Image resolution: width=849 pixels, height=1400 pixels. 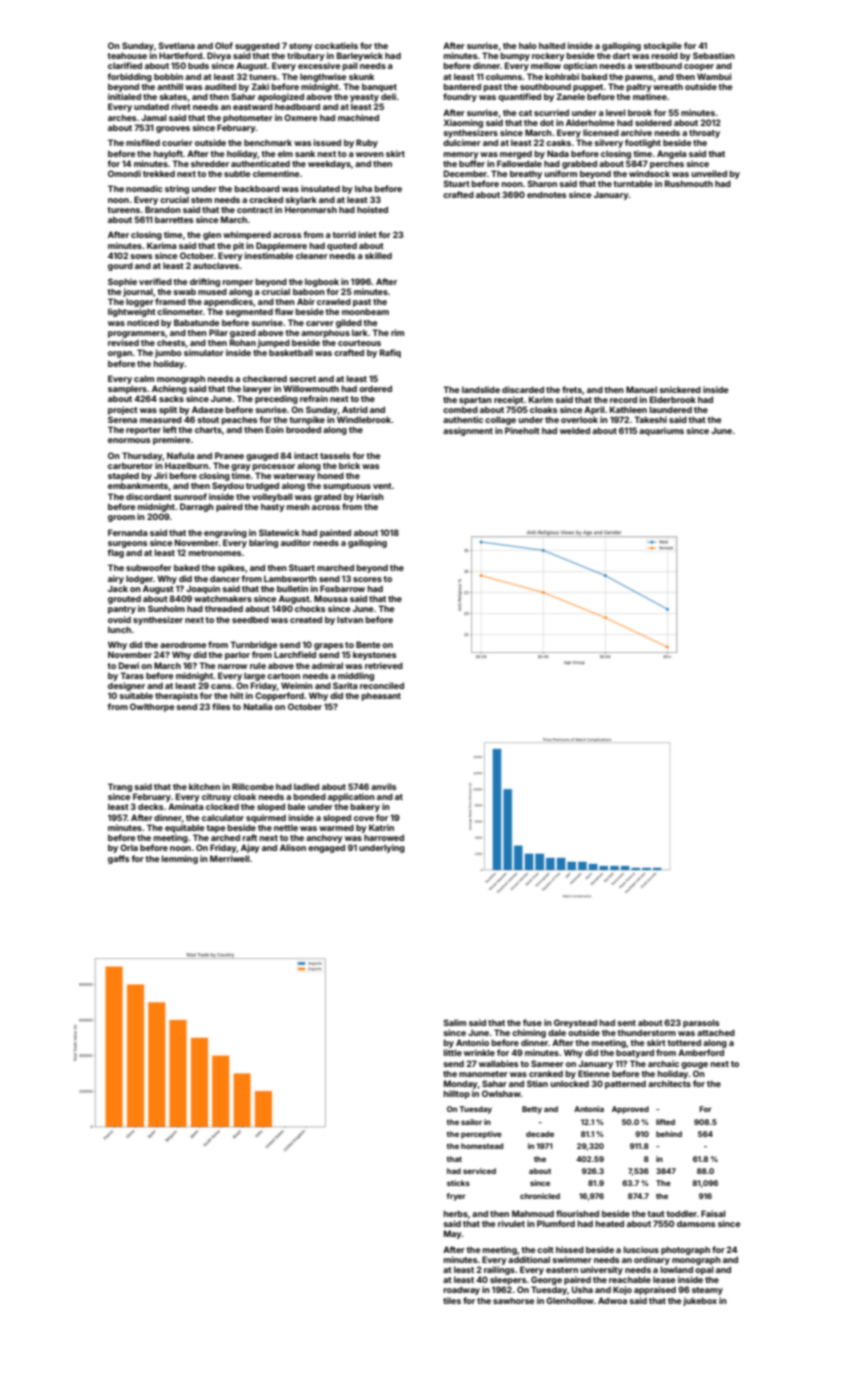 I want to click on roadway, so click(x=462, y=1290).
